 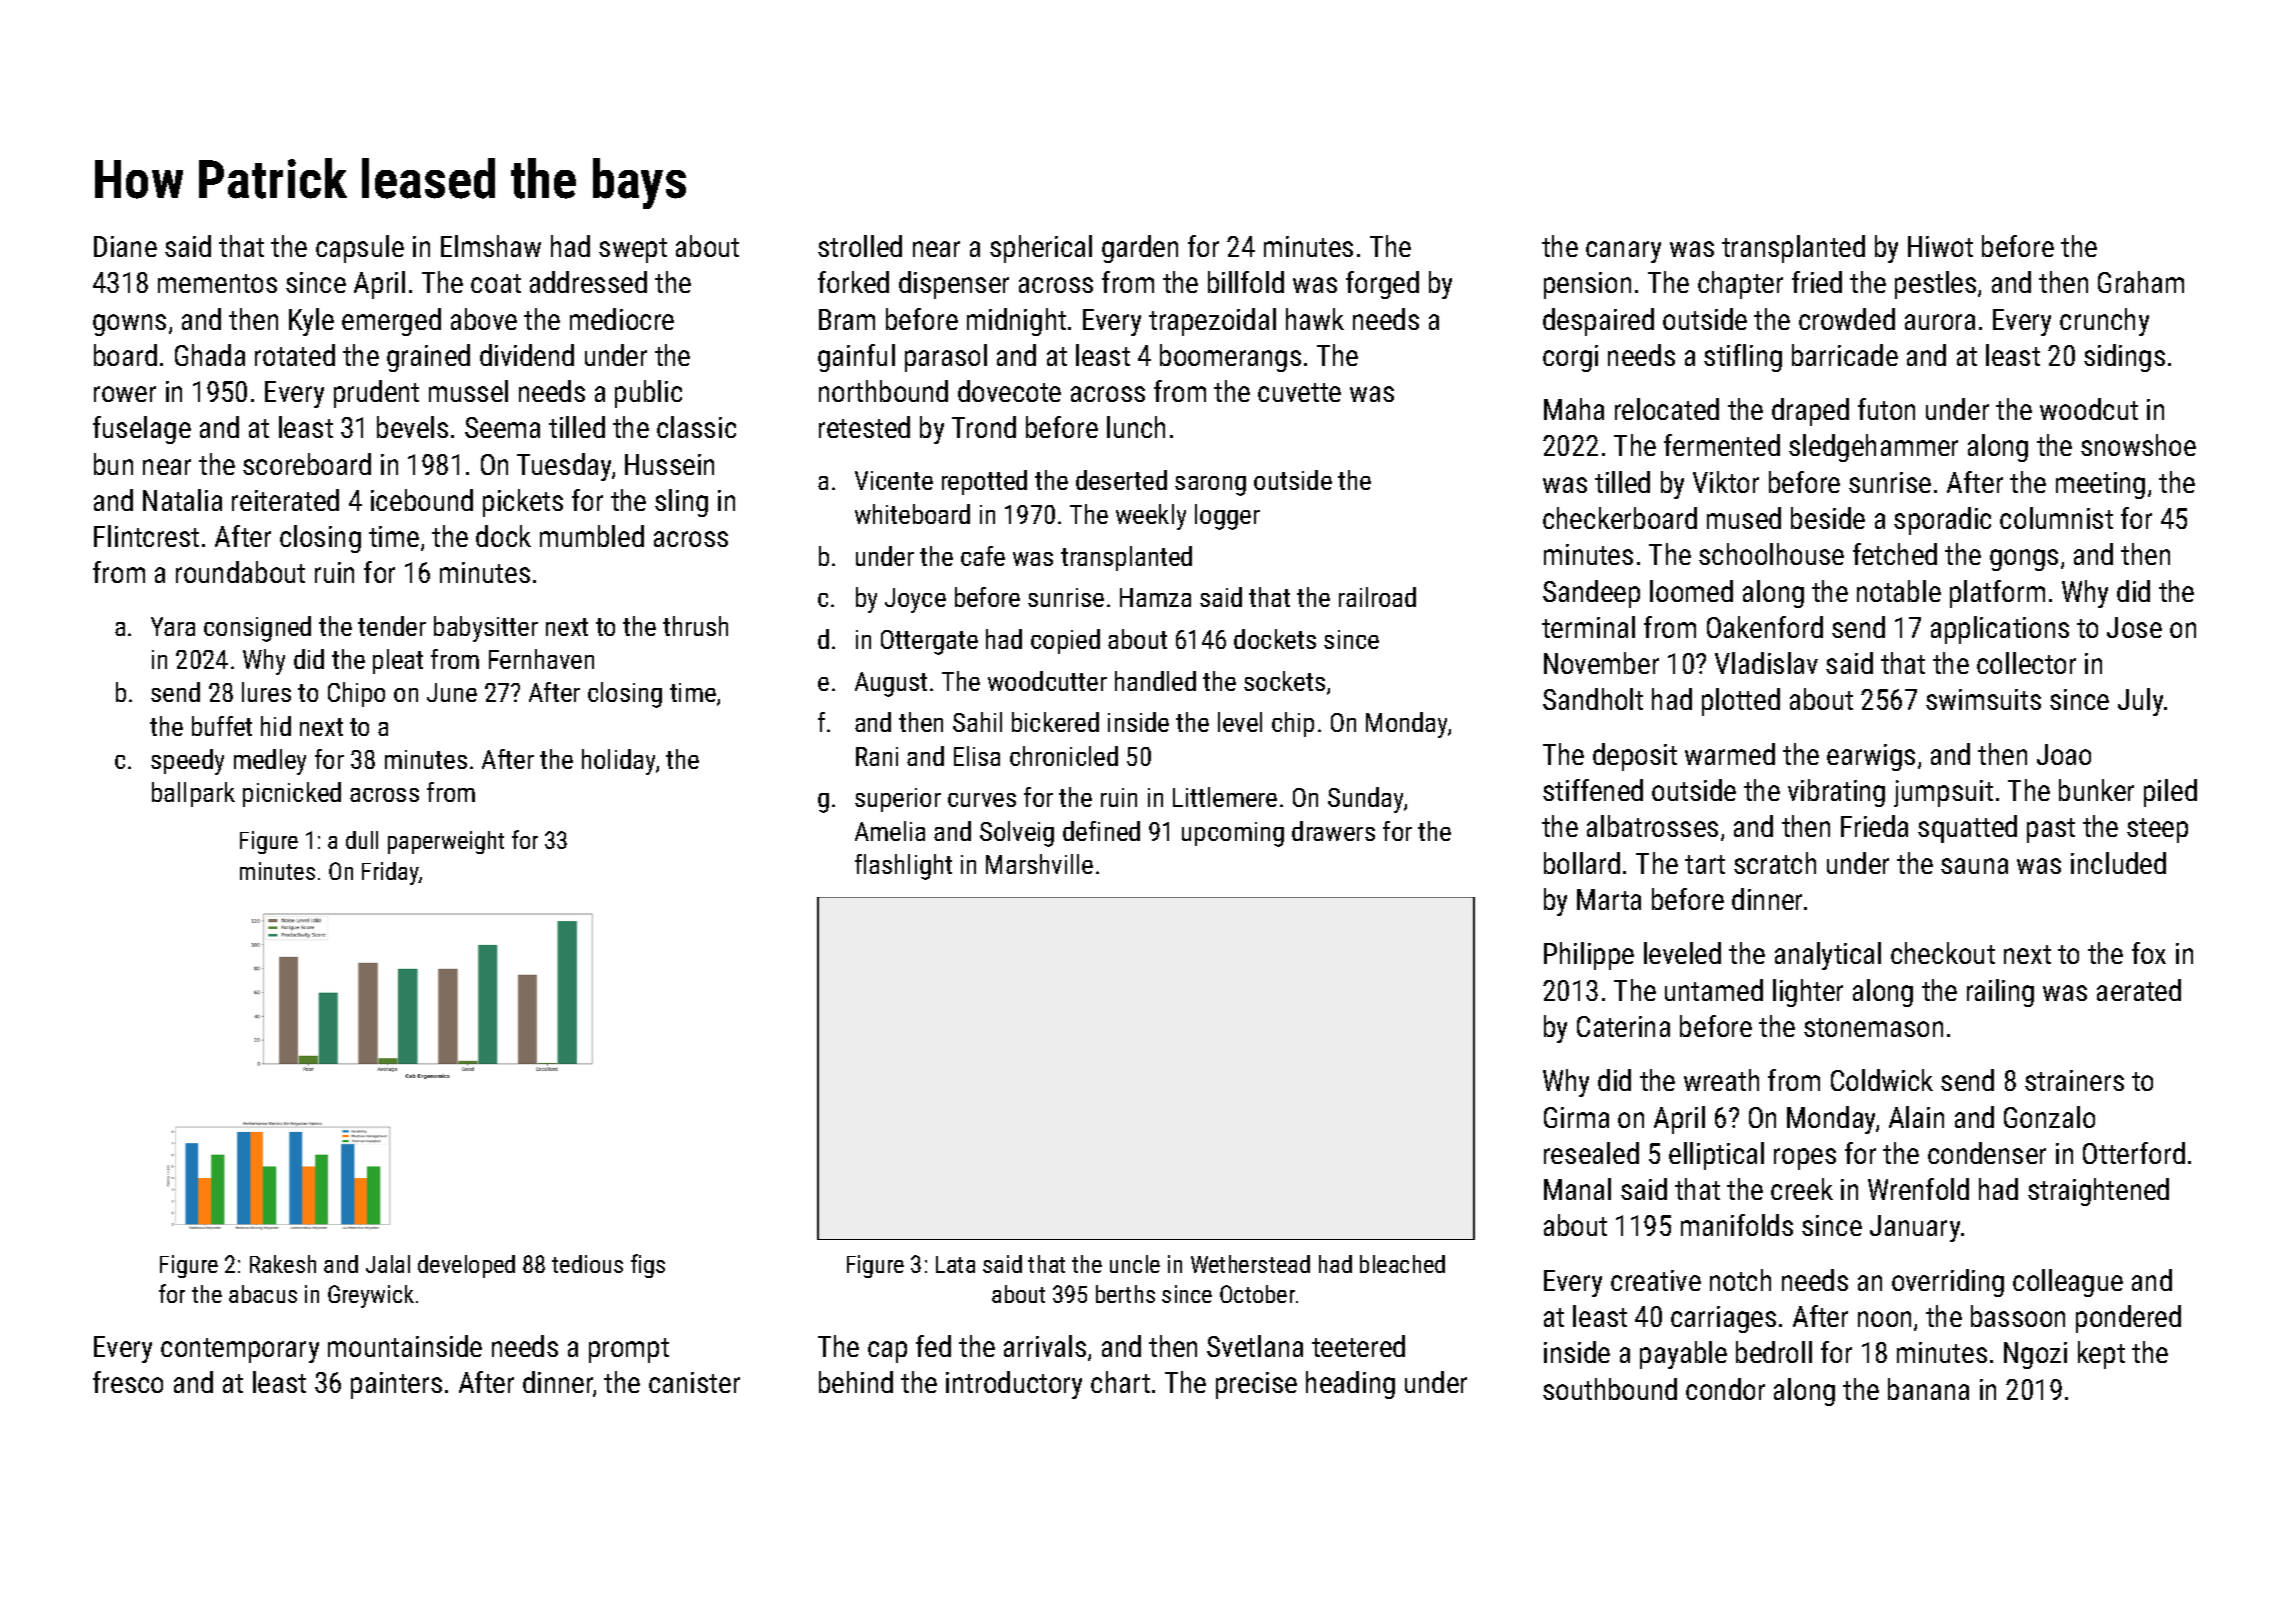 I want to click on addressed, so click(x=588, y=282).
